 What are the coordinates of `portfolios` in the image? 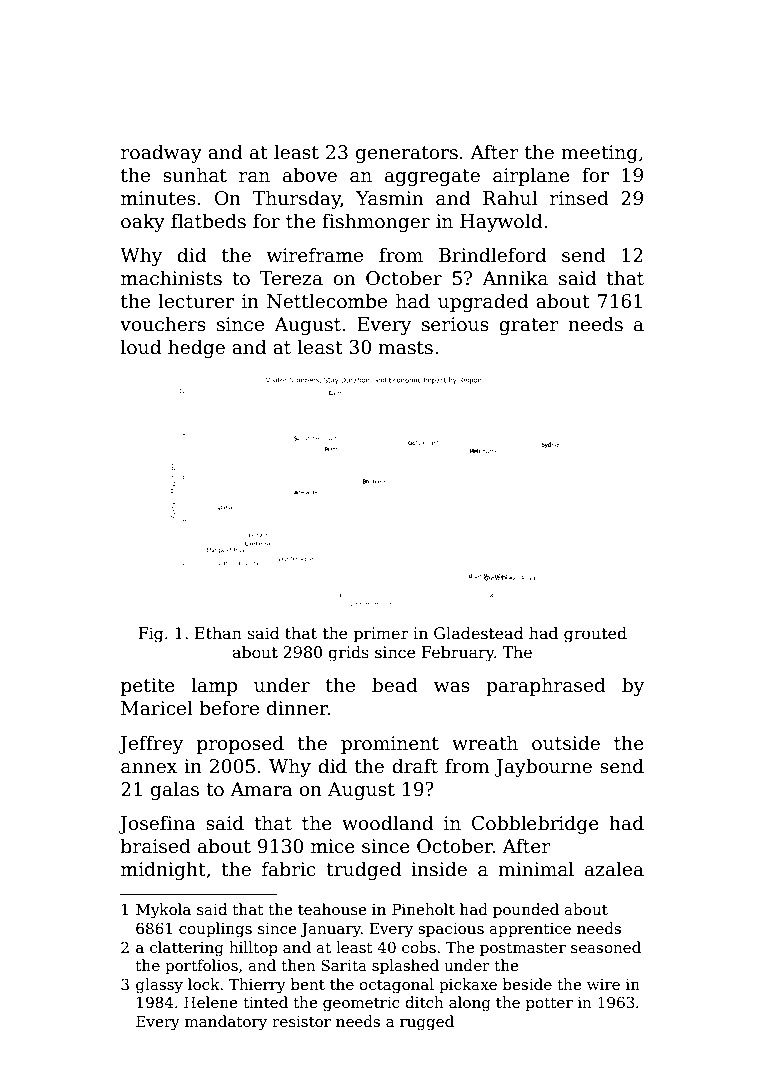 It's located at (201, 966).
